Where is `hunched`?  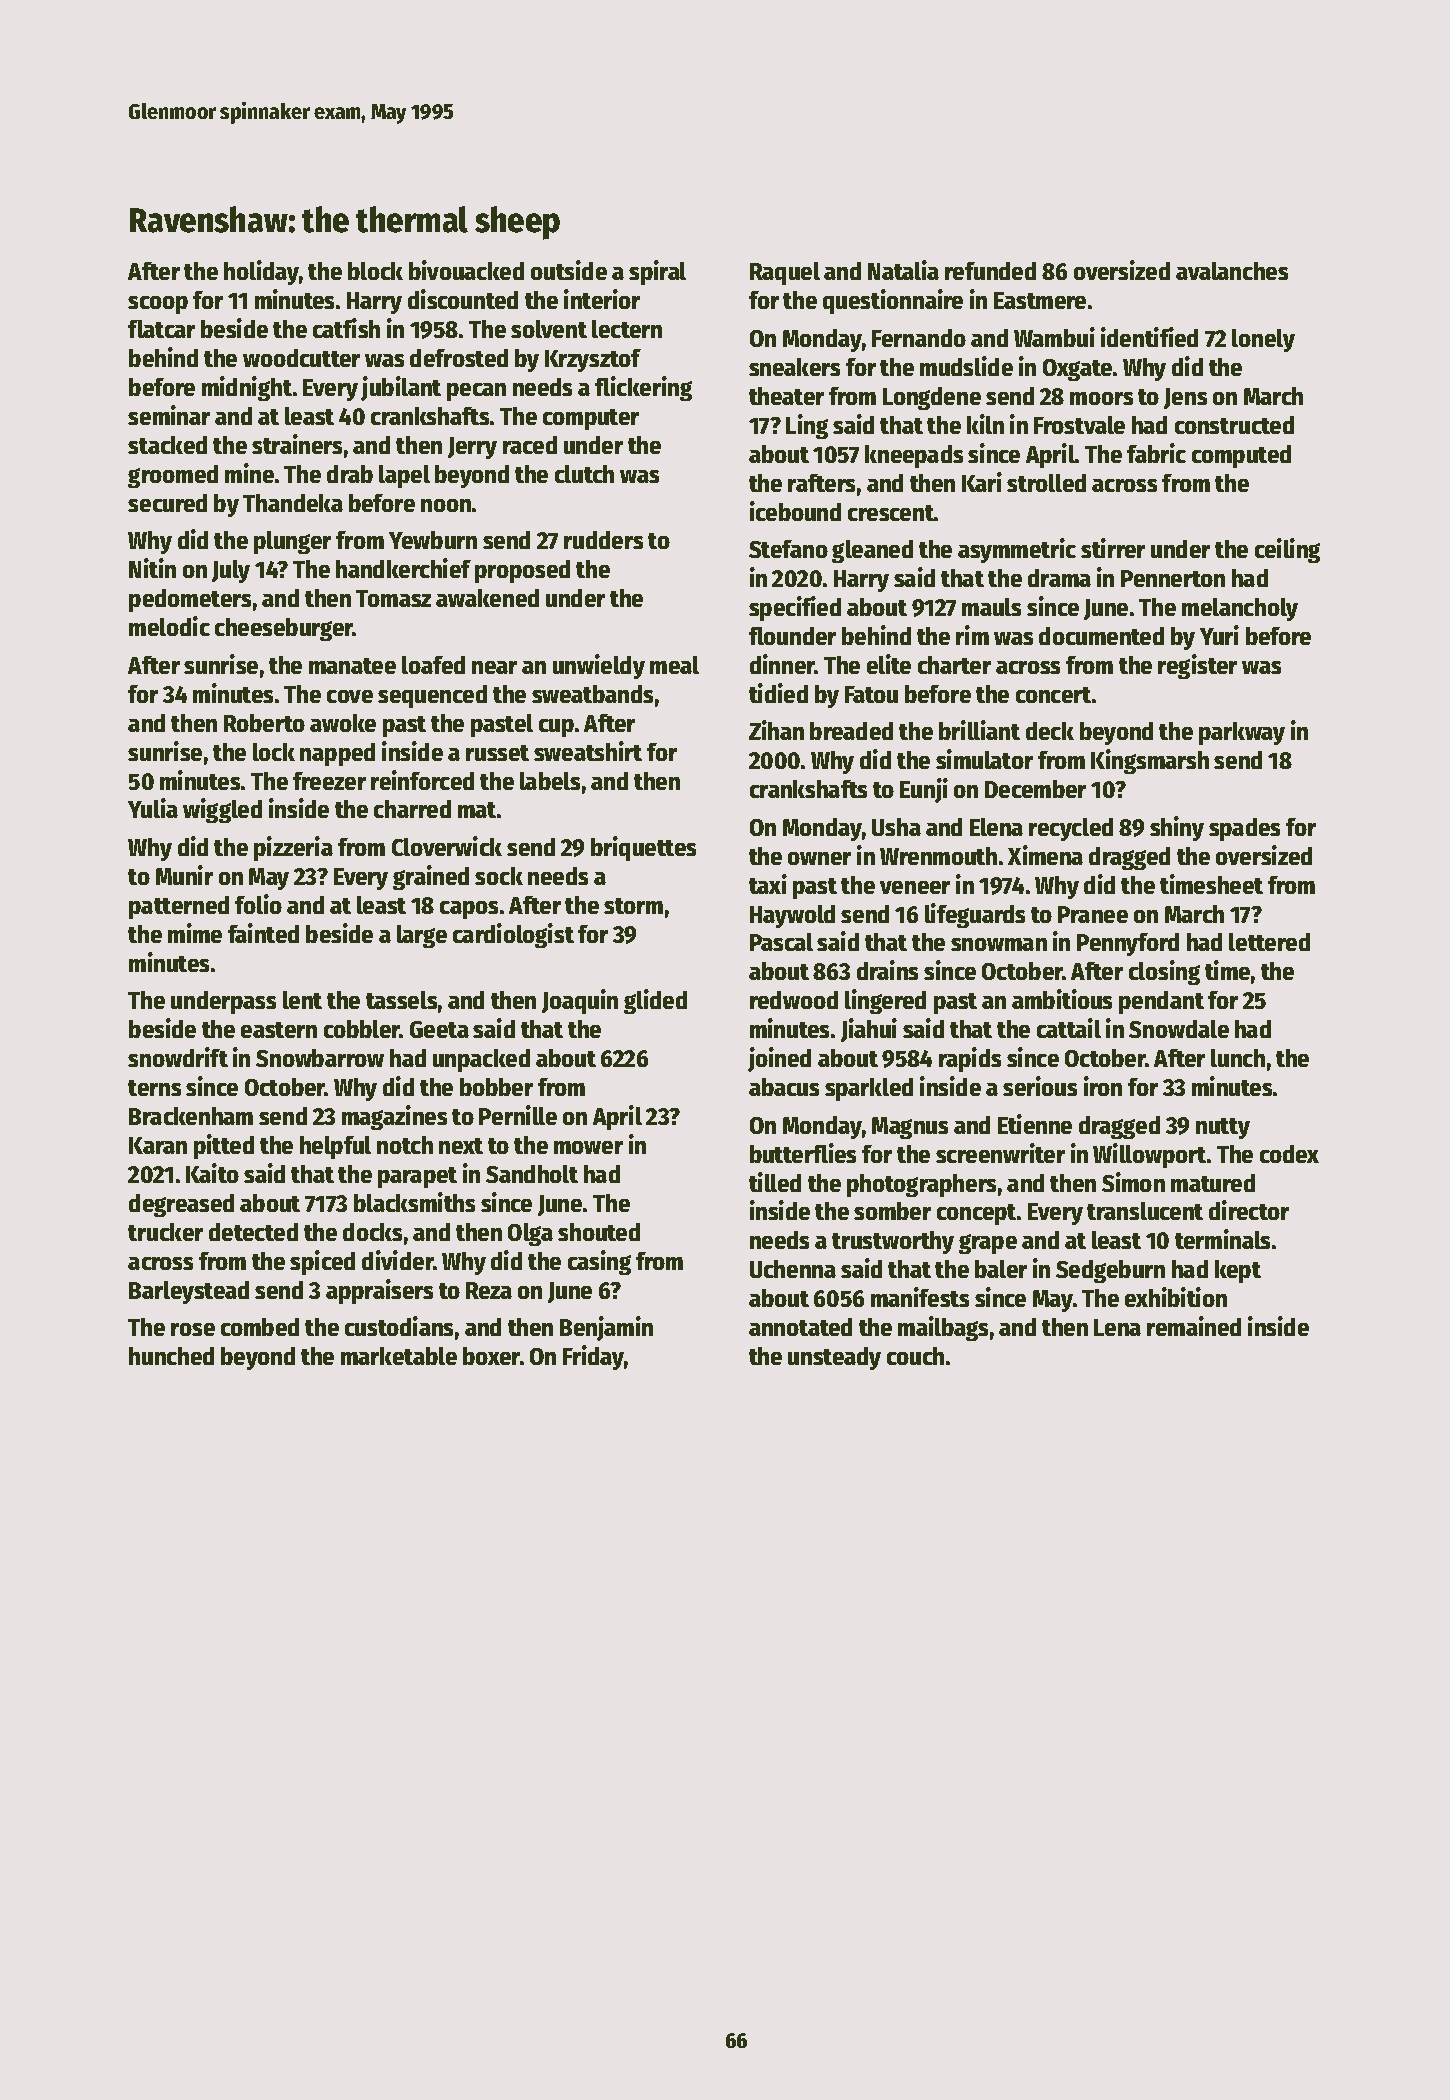 hunched is located at coordinates (171, 1356).
